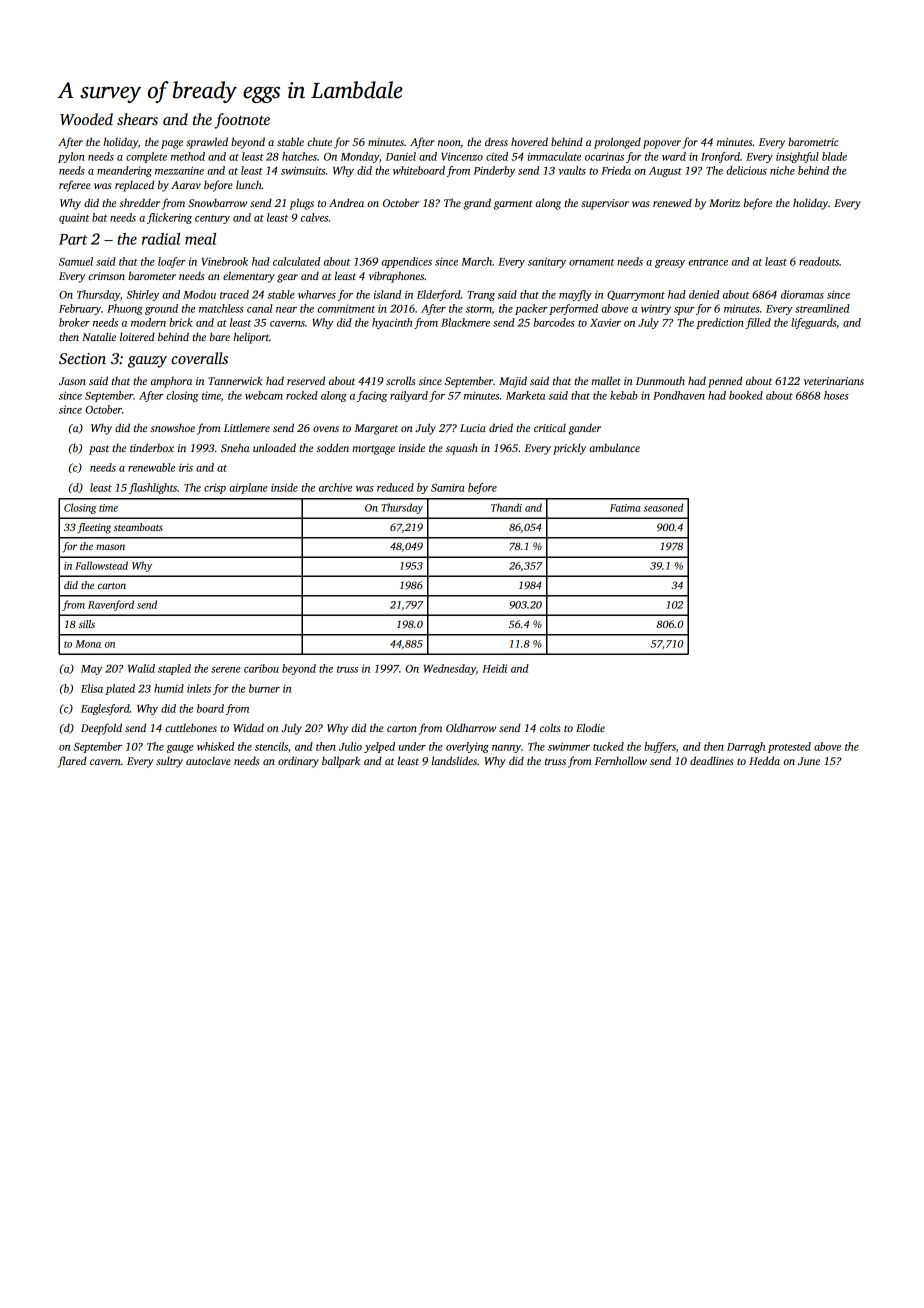  I want to click on chute, so click(319, 141).
